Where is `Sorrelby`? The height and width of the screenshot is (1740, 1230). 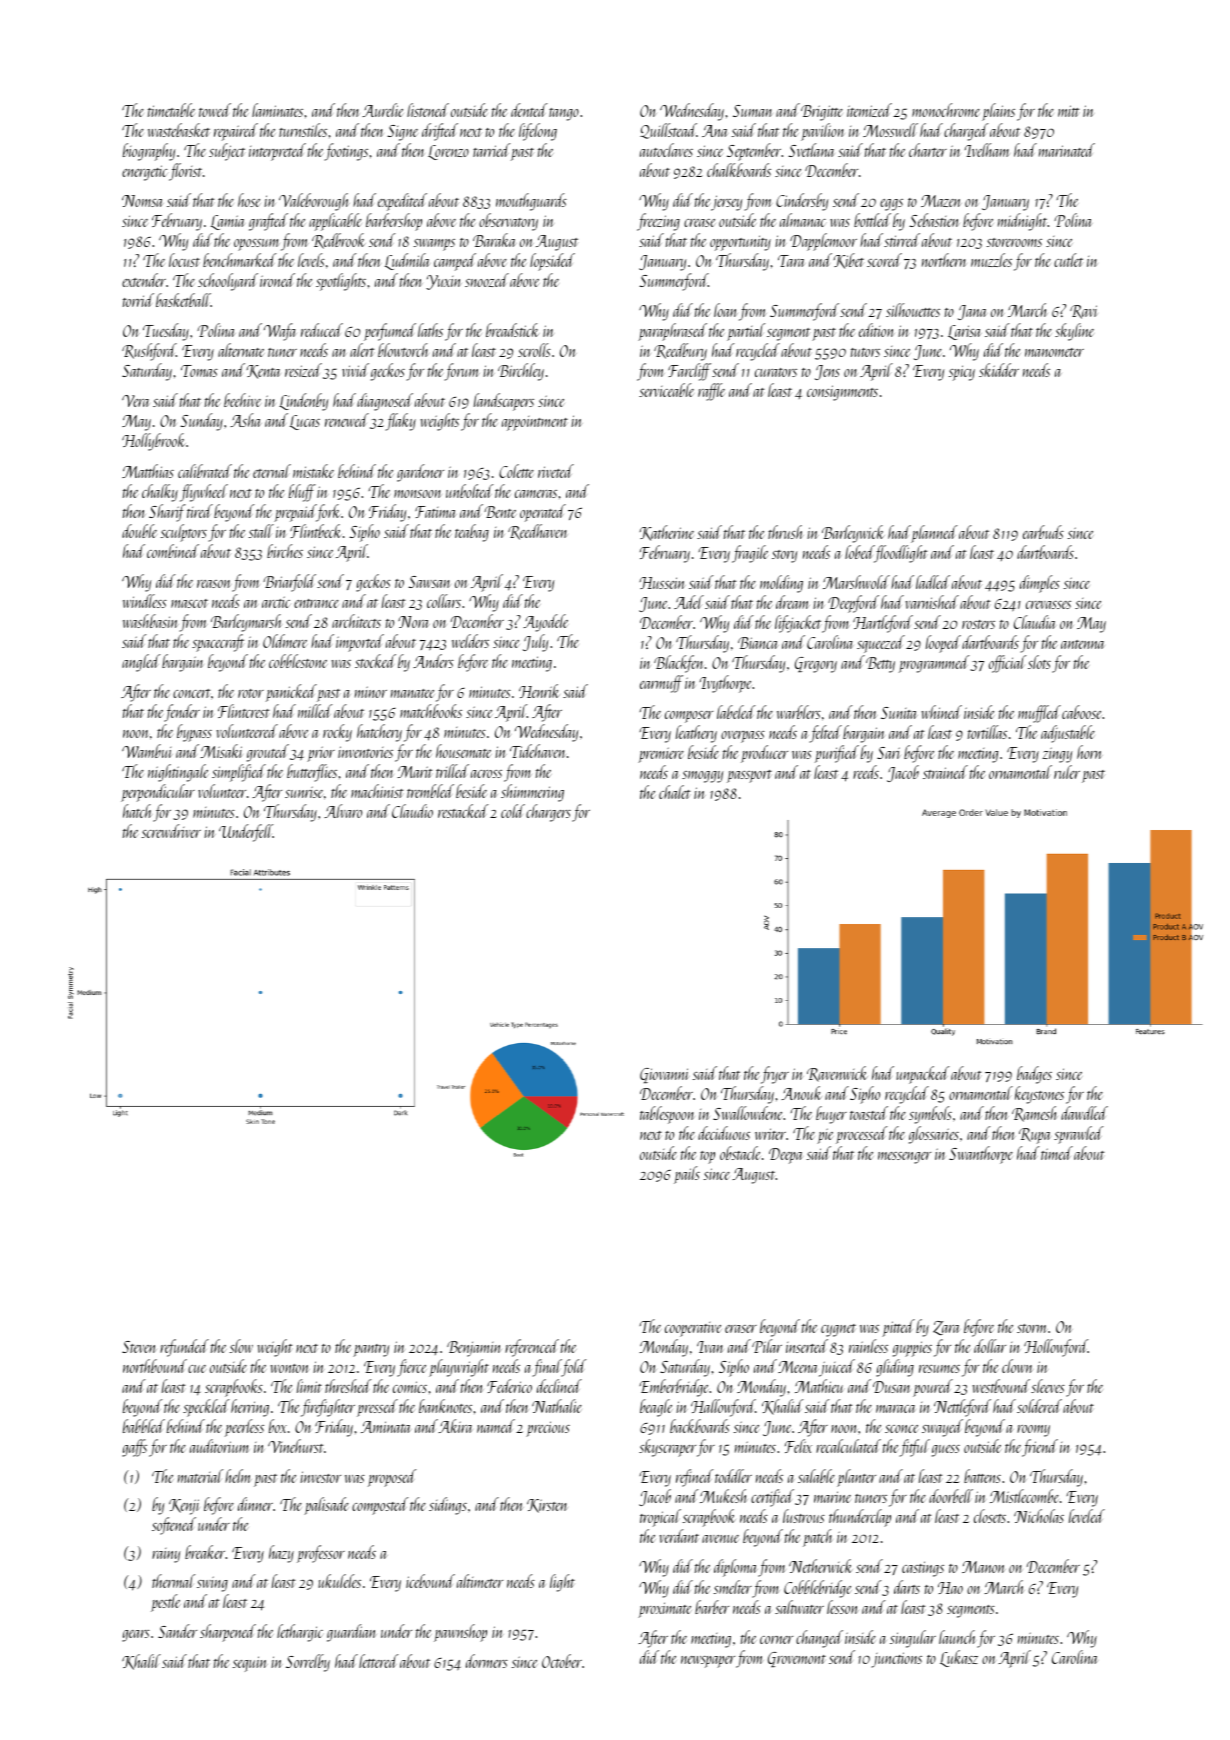 Sorrelby is located at coordinates (308, 1663).
